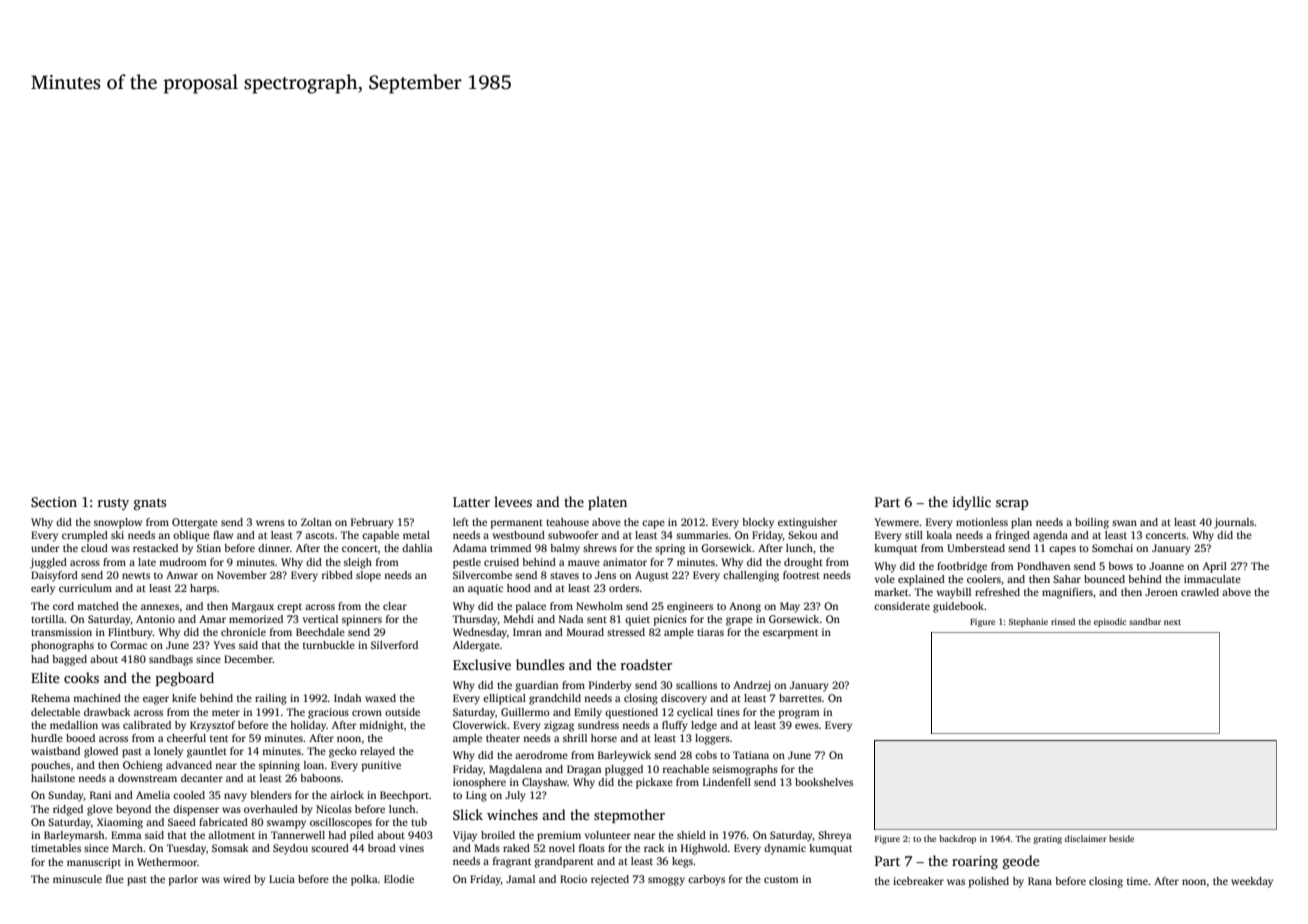 This image has height=924, width=1308. Describe the element at coordinates (1234, 523) in the image. I see `journals` at that location.
